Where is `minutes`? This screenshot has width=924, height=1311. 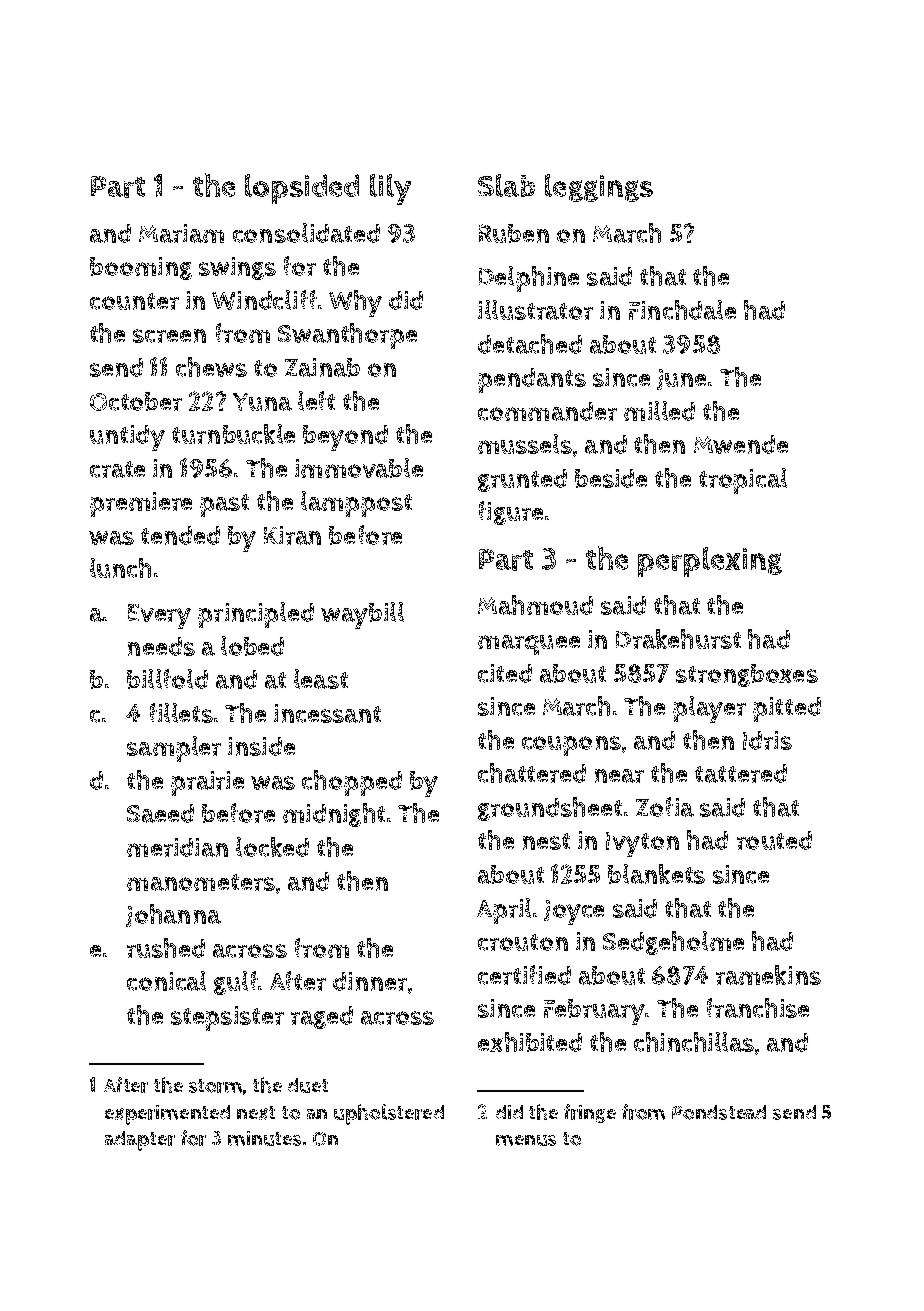
minutes is located at coordinates (264, 1138).
